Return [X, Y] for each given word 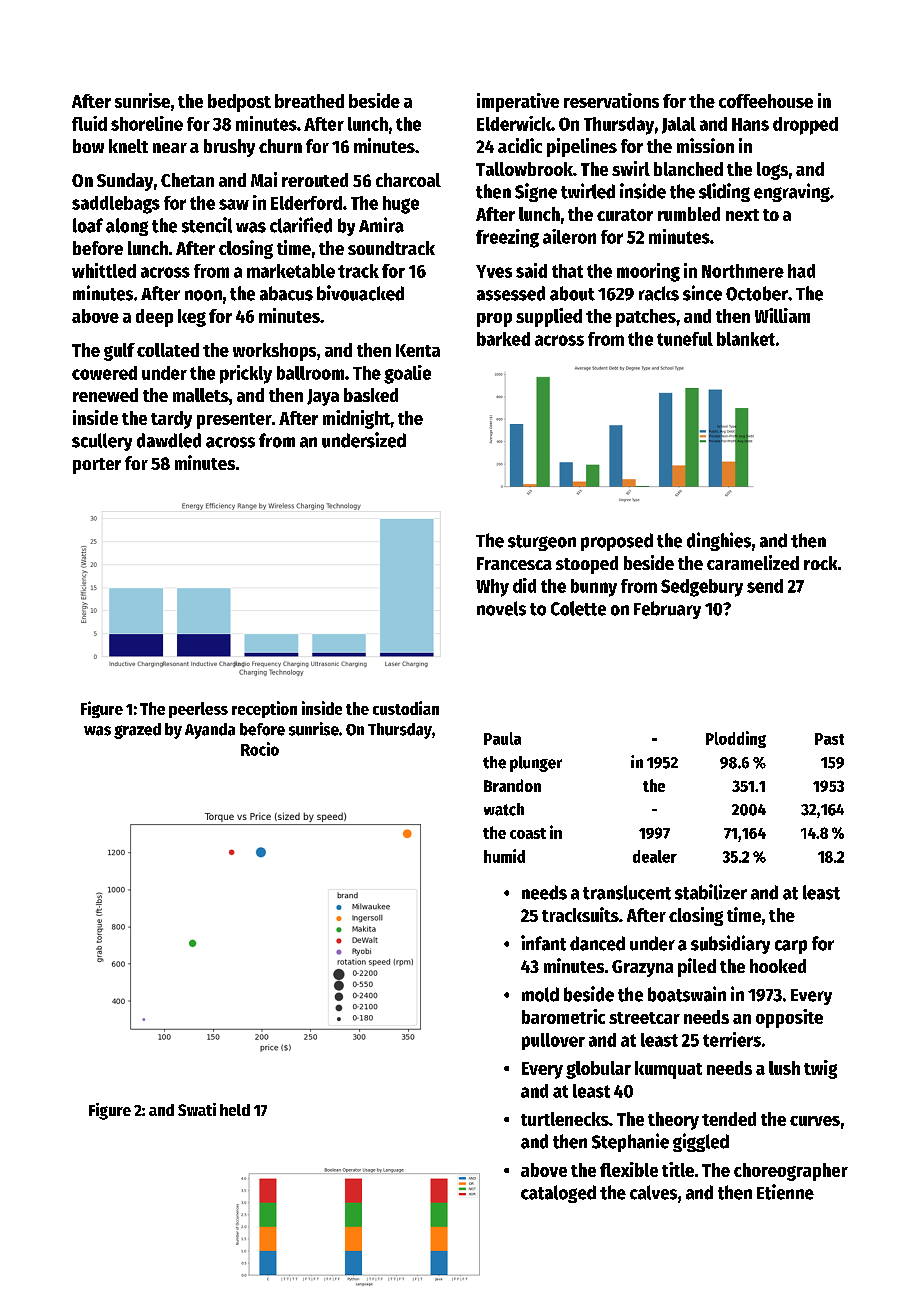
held [235, 1110]
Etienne [785, 1192]
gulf [119, 352]
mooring [648, 272]
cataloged [558, 1194]
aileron [569, 236]
